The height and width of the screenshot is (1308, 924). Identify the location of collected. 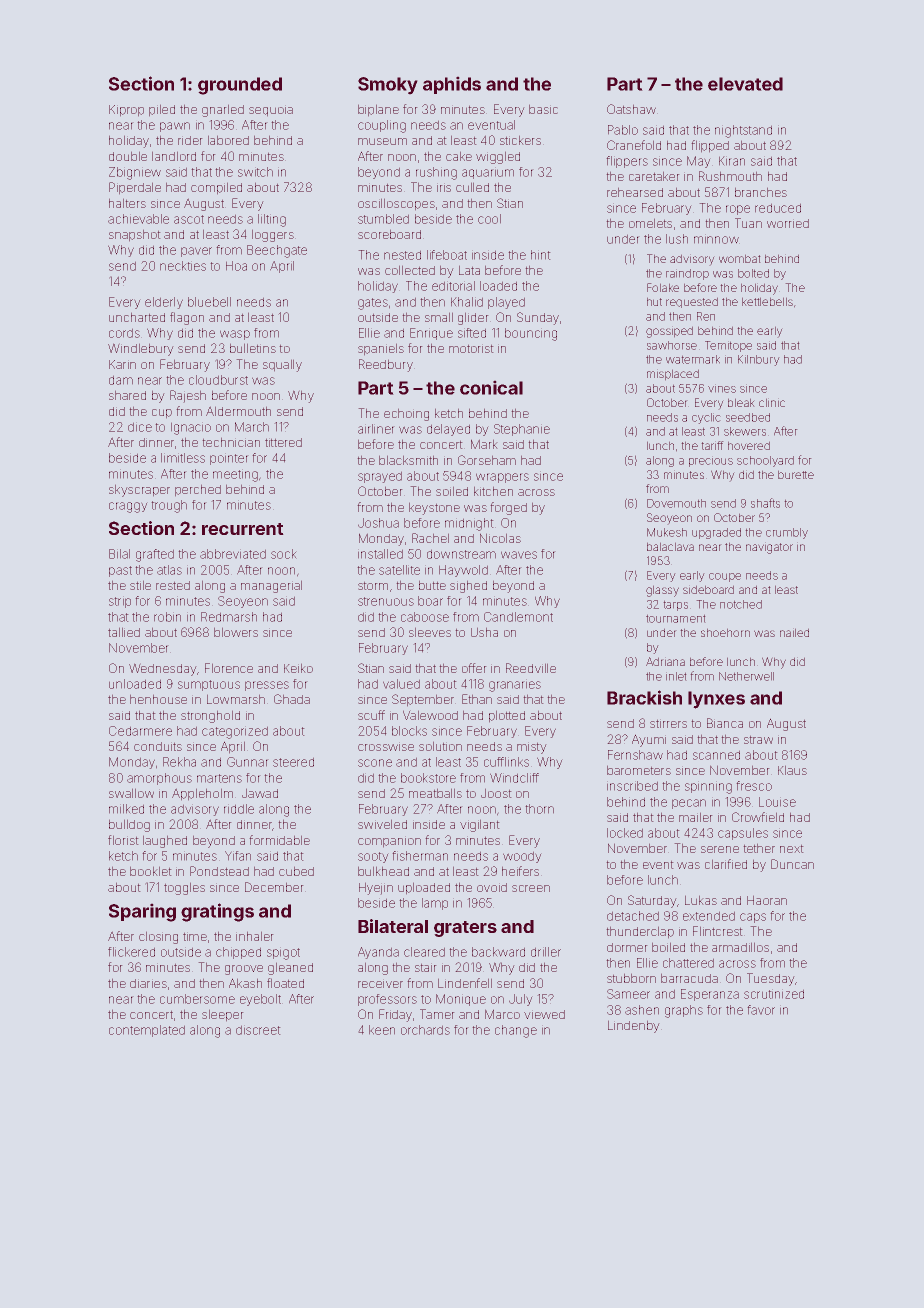
(410, 270).
